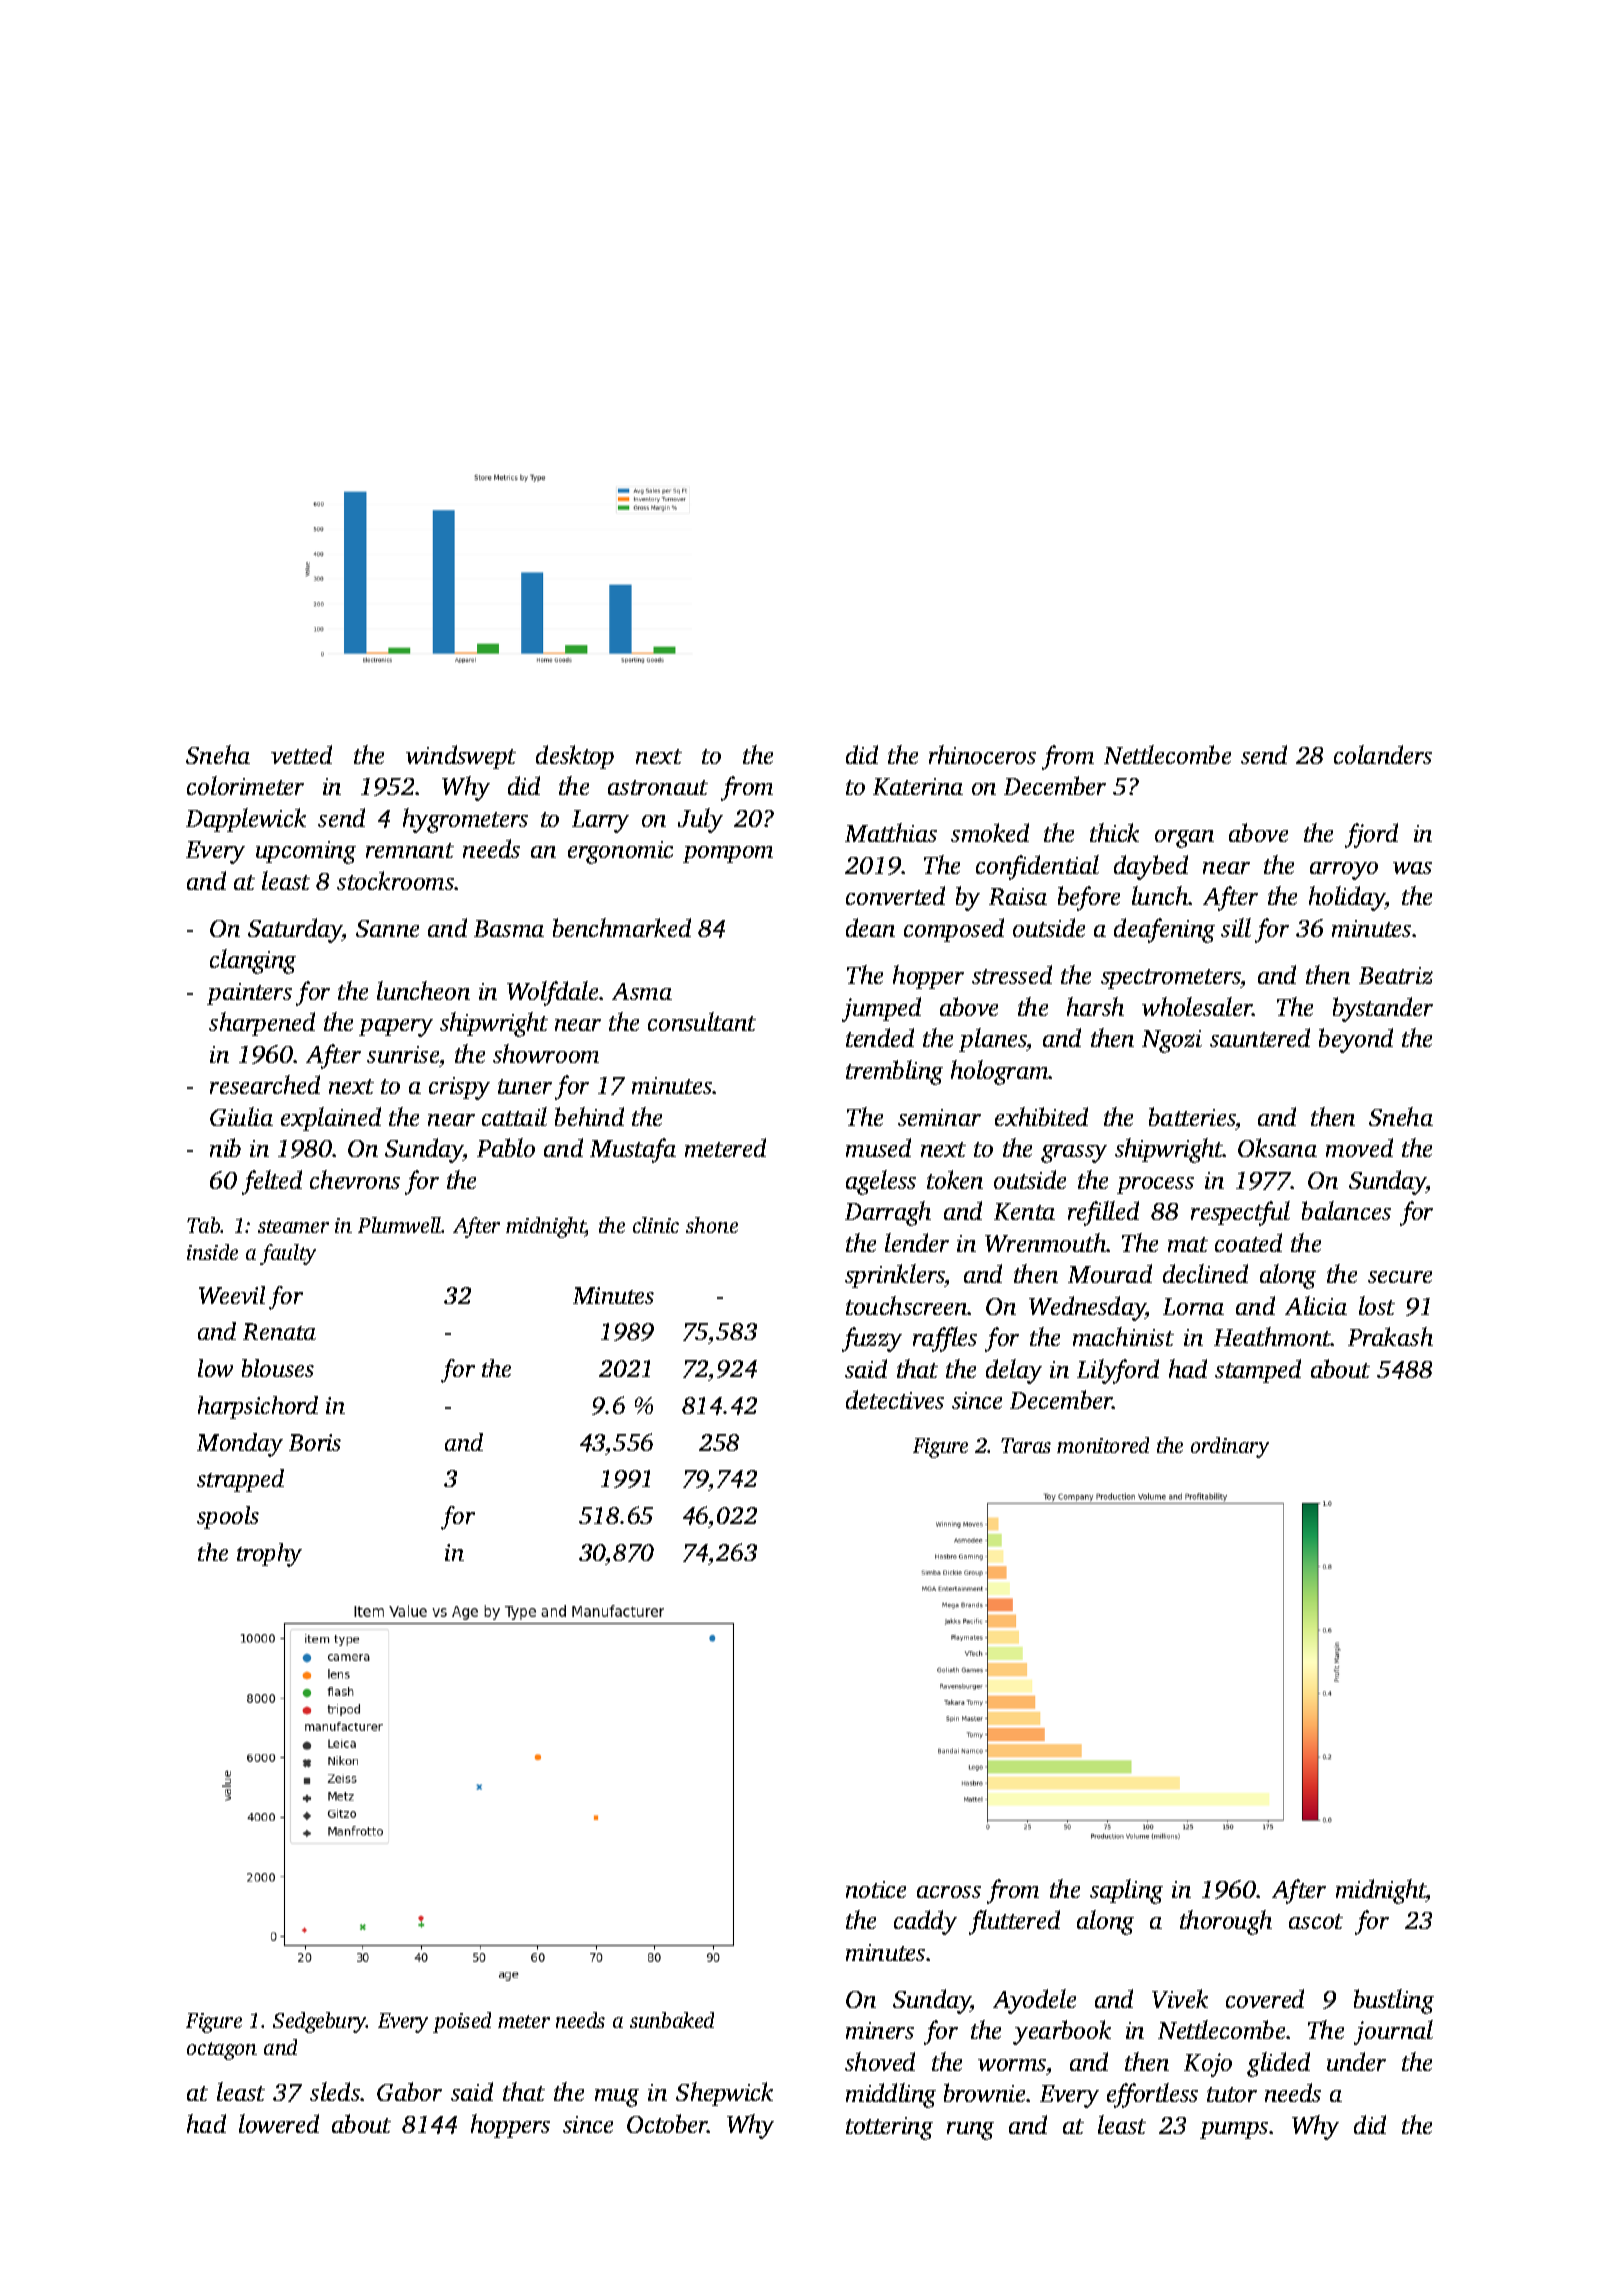 This image has width=1620, height=2292. Describe the element at coordinates (895, 1399) in the image. I see `detectives` at that location.
